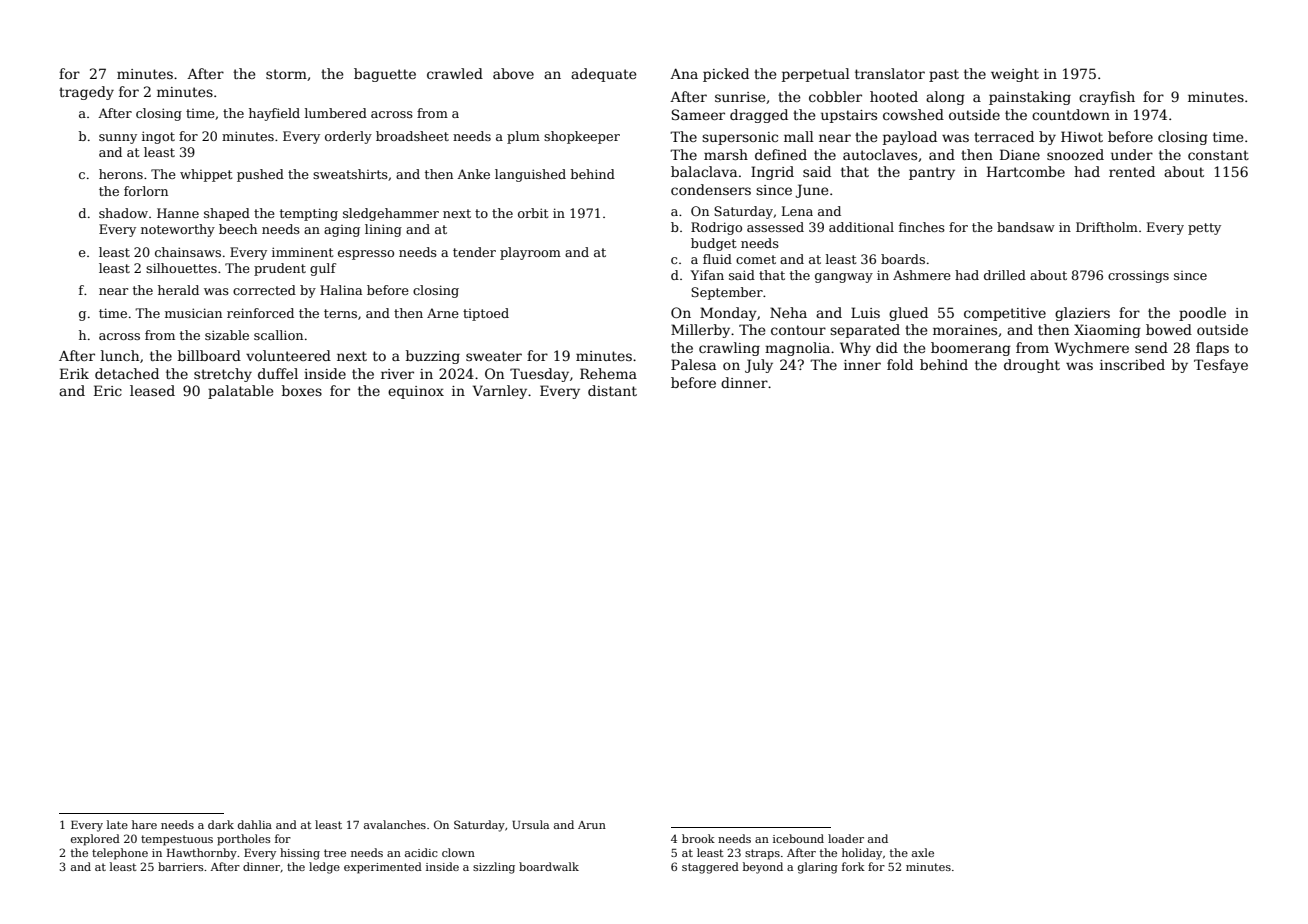  What do you see at coordinates (853, 866) in the screenshot?
I see `fork` at bounding box center [853, 866].
